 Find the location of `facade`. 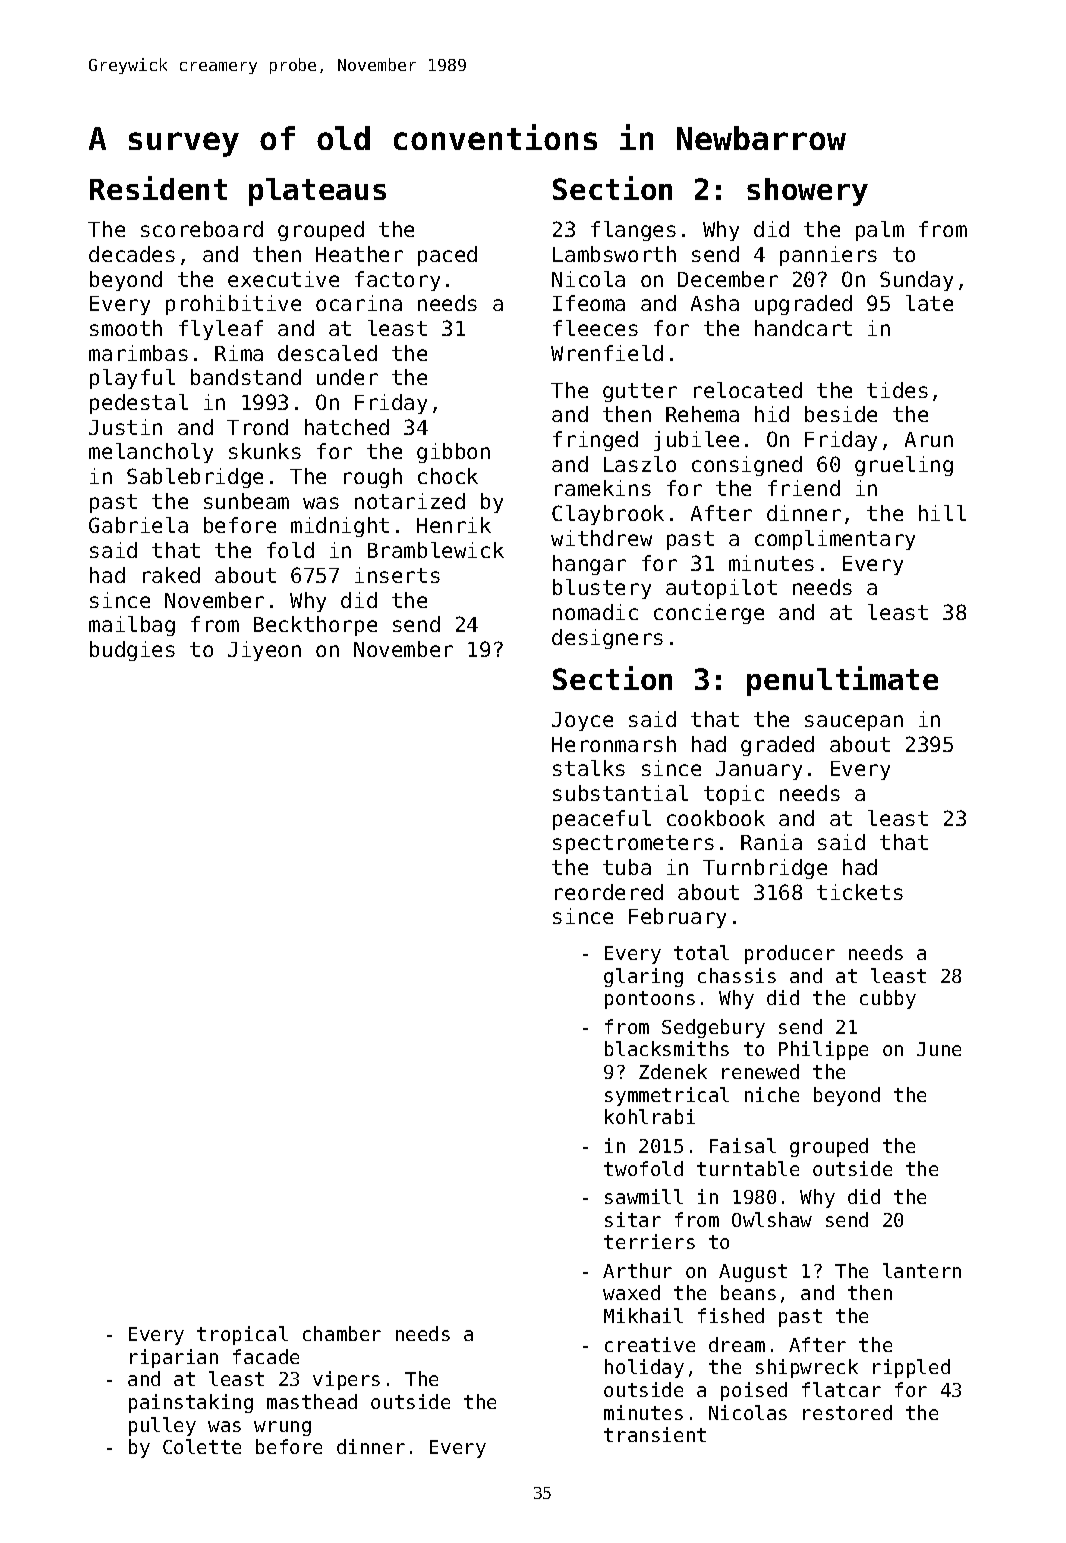

facade is located at coordinates (266, 1356).
